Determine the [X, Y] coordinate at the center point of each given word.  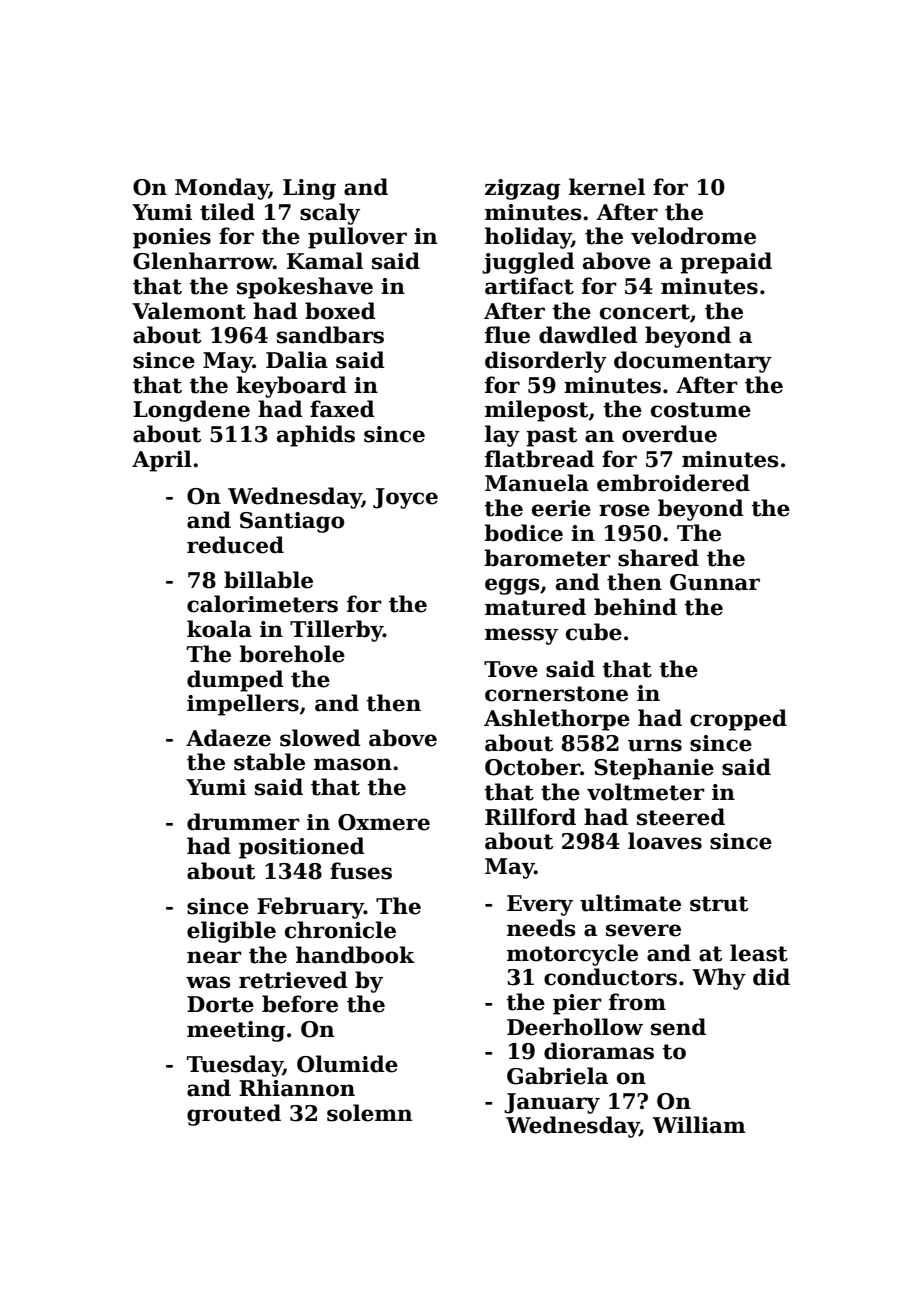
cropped [738, 720]
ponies [172, 238]
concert [645, 312]
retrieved [293, 980]
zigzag [523, 189]
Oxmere [384, 822]
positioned [302, 848]
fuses [361, 871]
